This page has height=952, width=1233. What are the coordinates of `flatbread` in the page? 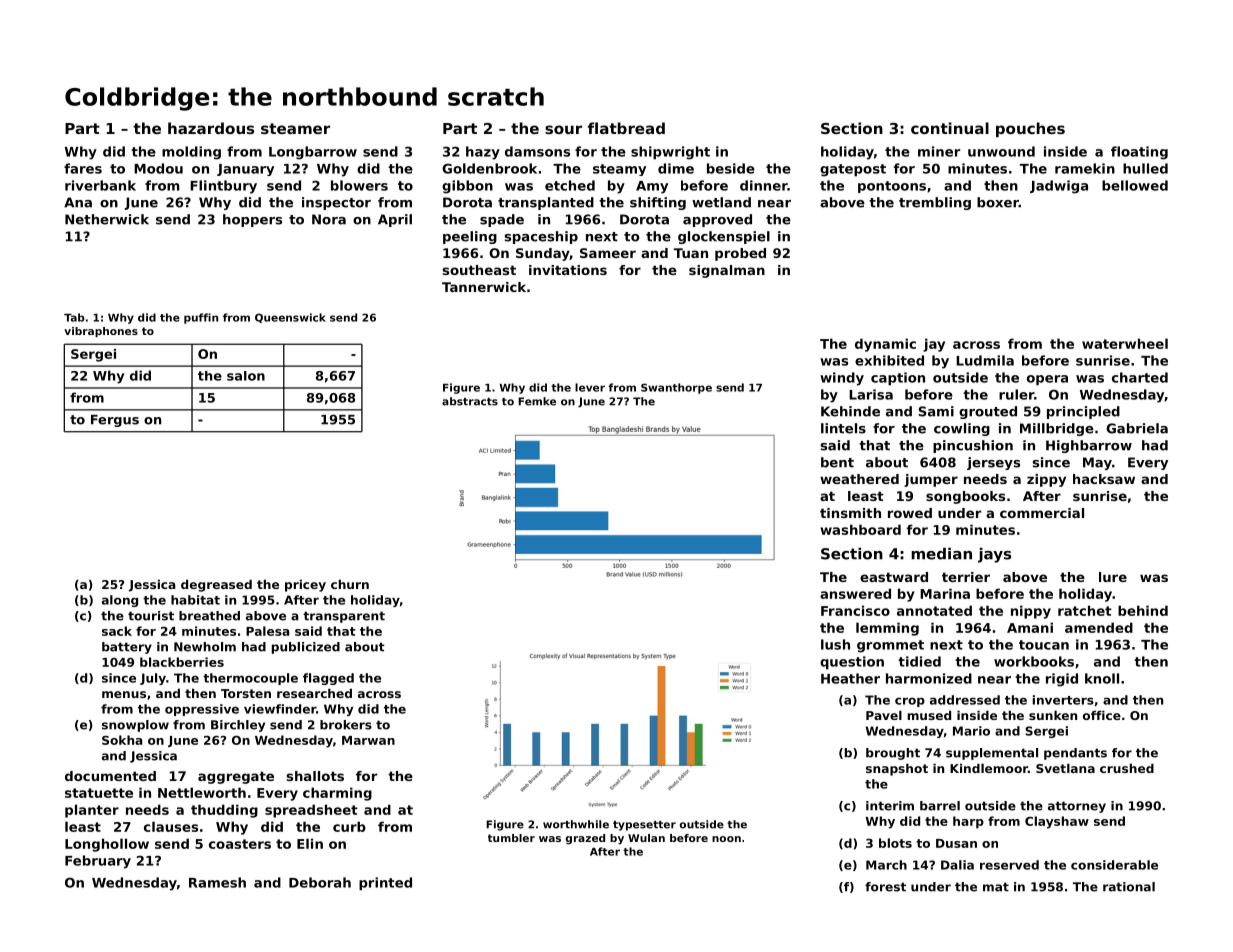 It's located at (626, 128).
